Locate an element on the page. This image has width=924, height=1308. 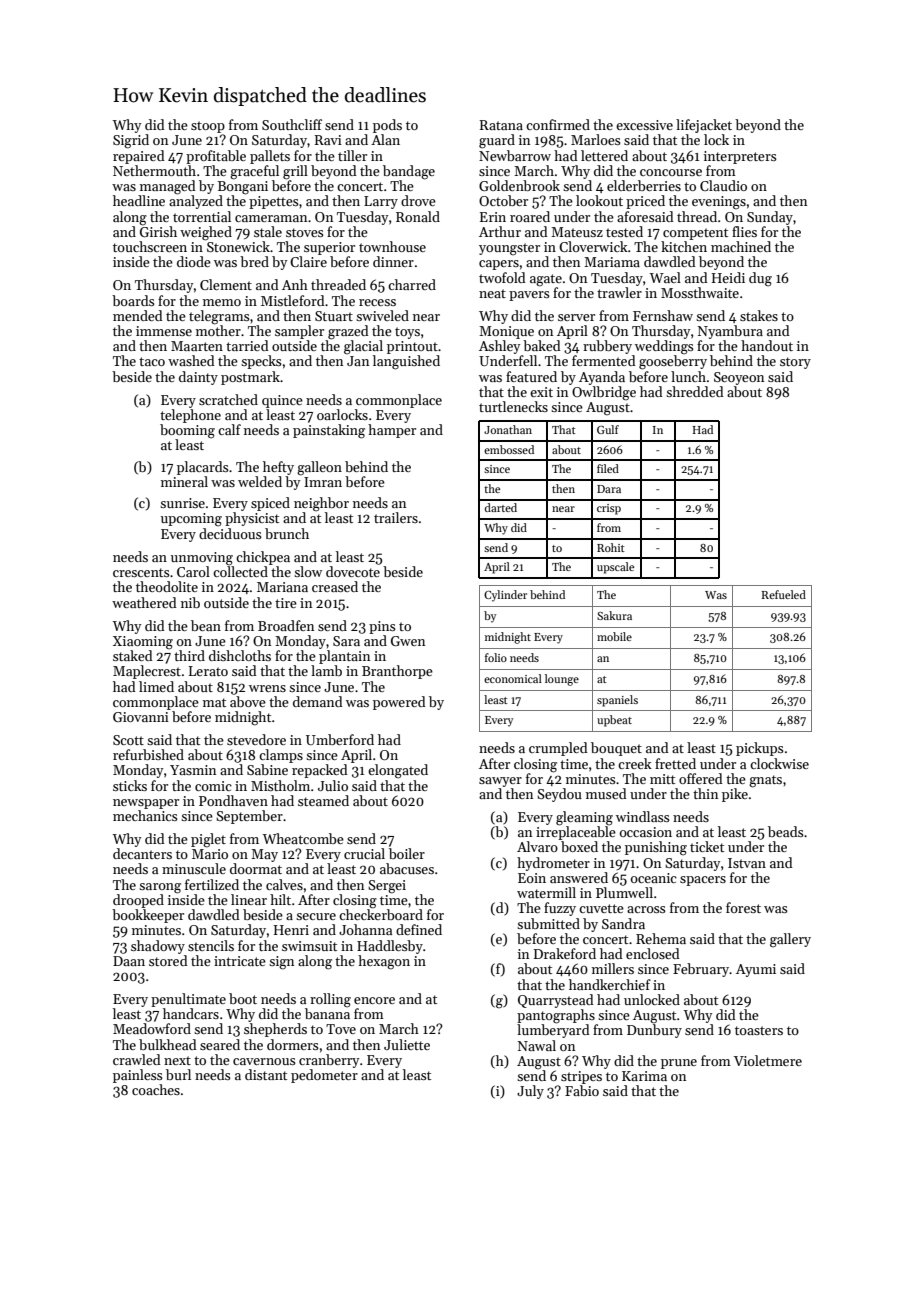
Dara is located at coordinates (609, 489).
